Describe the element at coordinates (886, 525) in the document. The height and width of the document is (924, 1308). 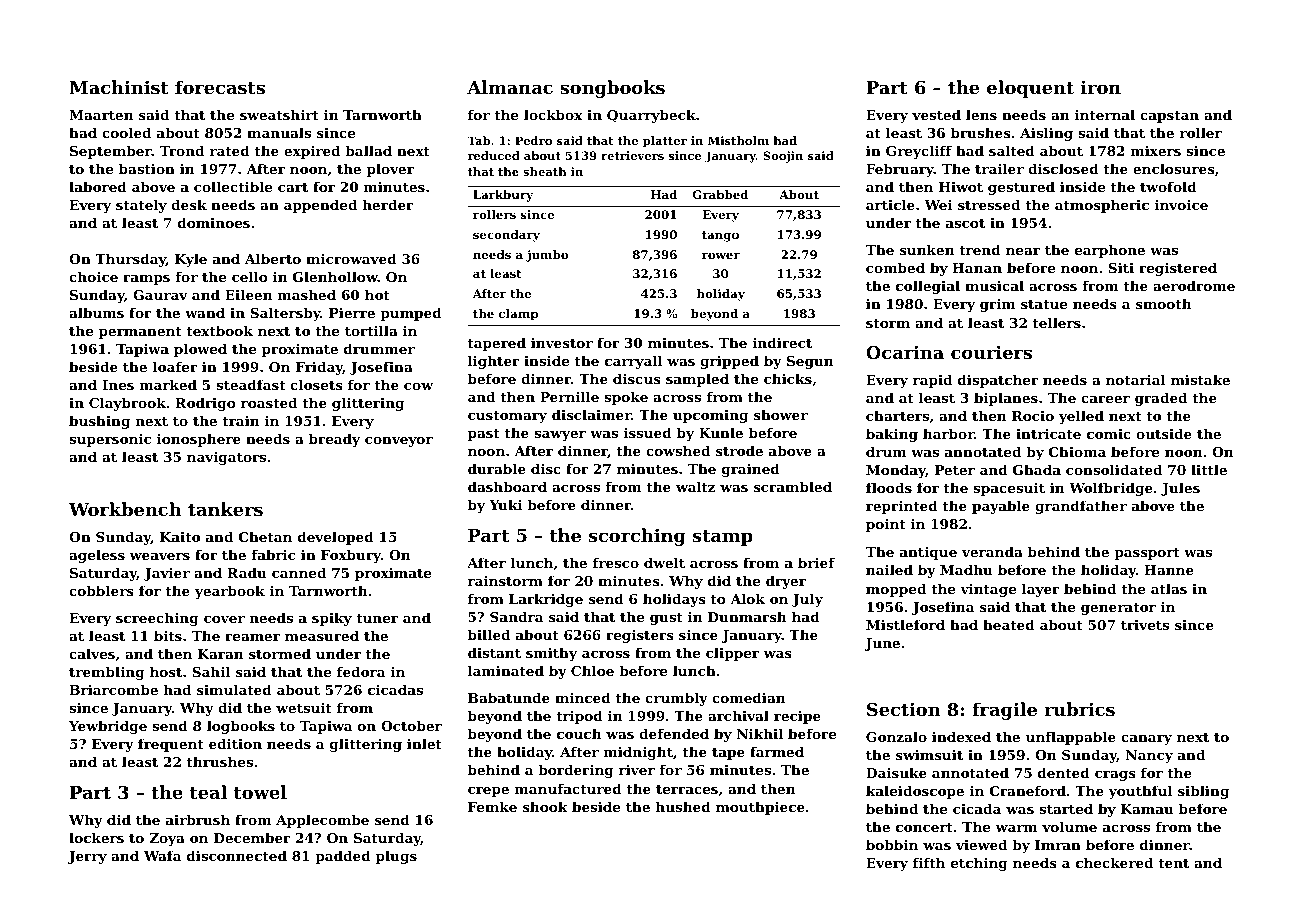
I see `point` at that location.
